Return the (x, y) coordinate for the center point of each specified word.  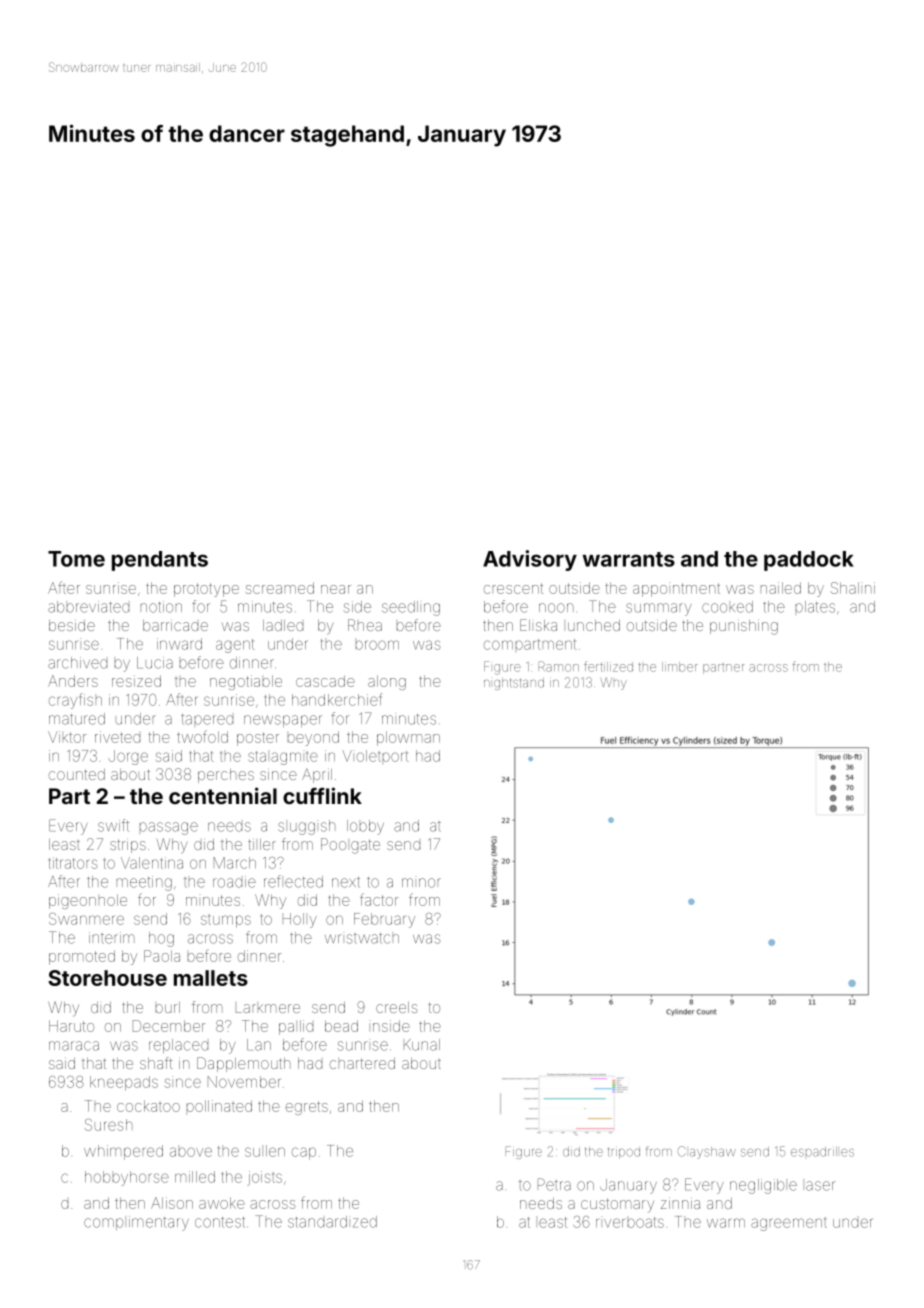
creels (397, 1007)
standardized (332, 1222)
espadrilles (822, 1152)
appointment (676, 590)
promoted (82, 957)
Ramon (559, 666)
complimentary (136, 1223)
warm (726, 1223)
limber (680, 667)
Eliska (538, 625)
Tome (76, 559)
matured (77, 719)
